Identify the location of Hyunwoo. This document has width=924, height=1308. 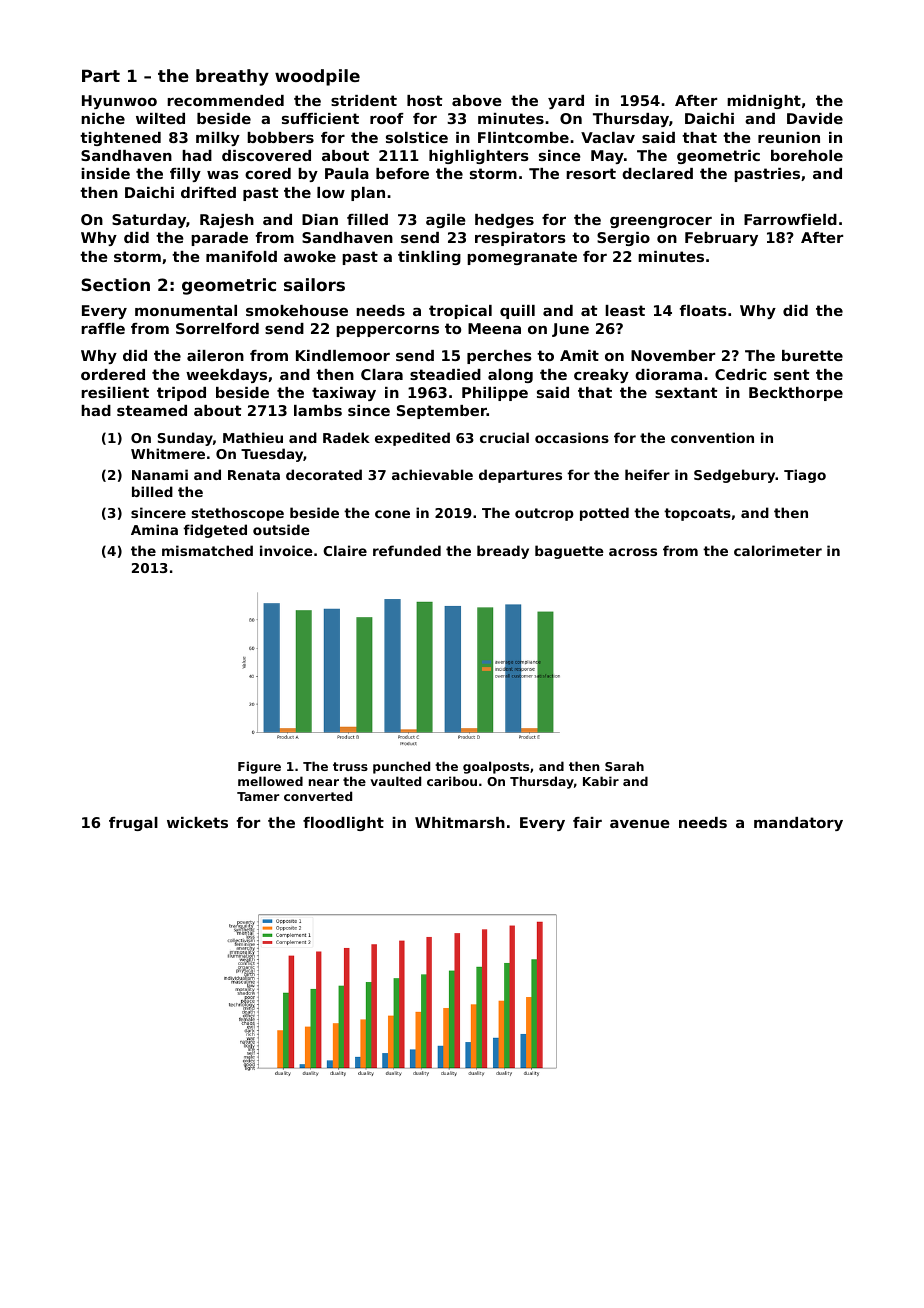
(119, 102).
